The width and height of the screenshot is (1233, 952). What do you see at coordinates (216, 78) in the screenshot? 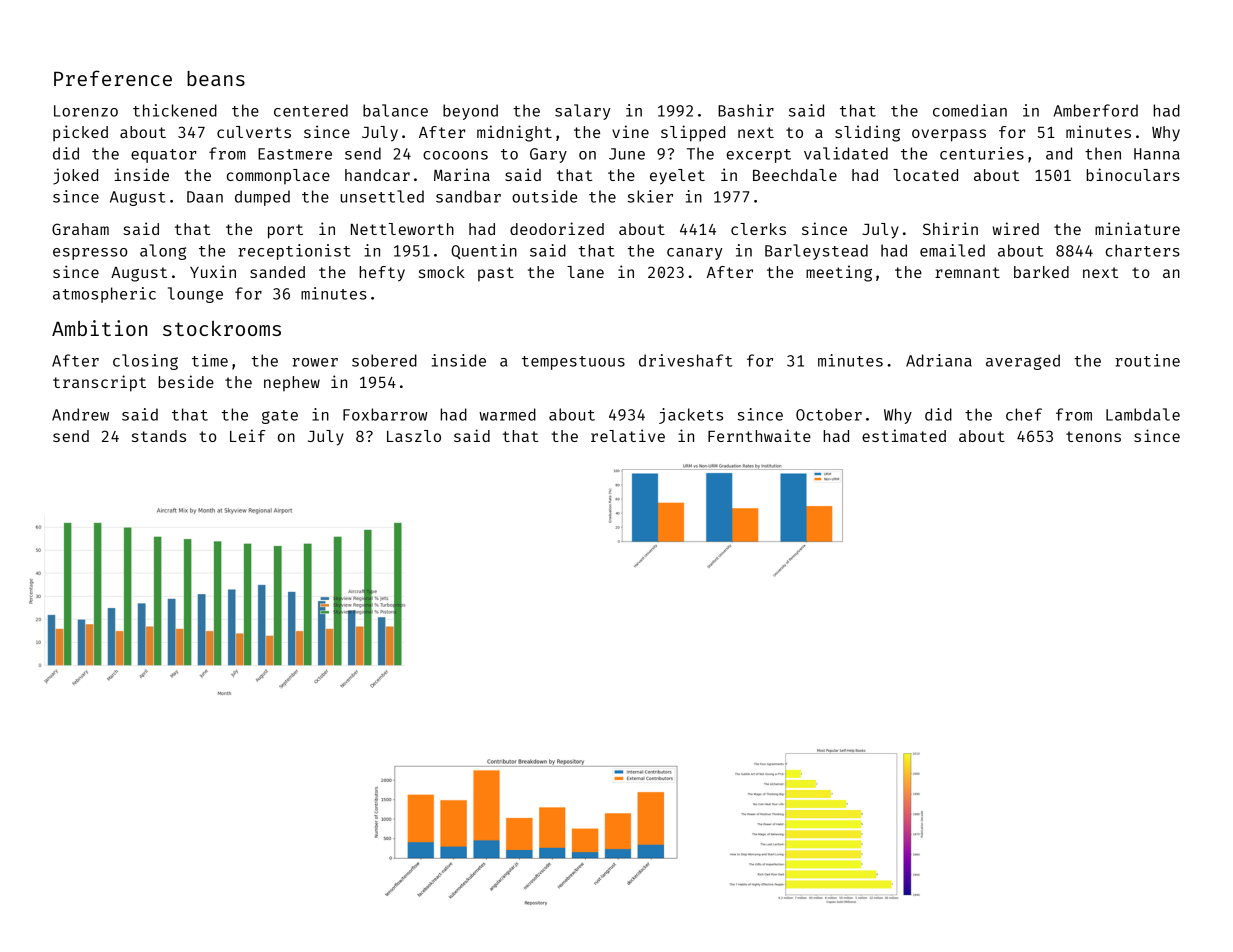
I see `beans` at bounding box center [216, 78].
